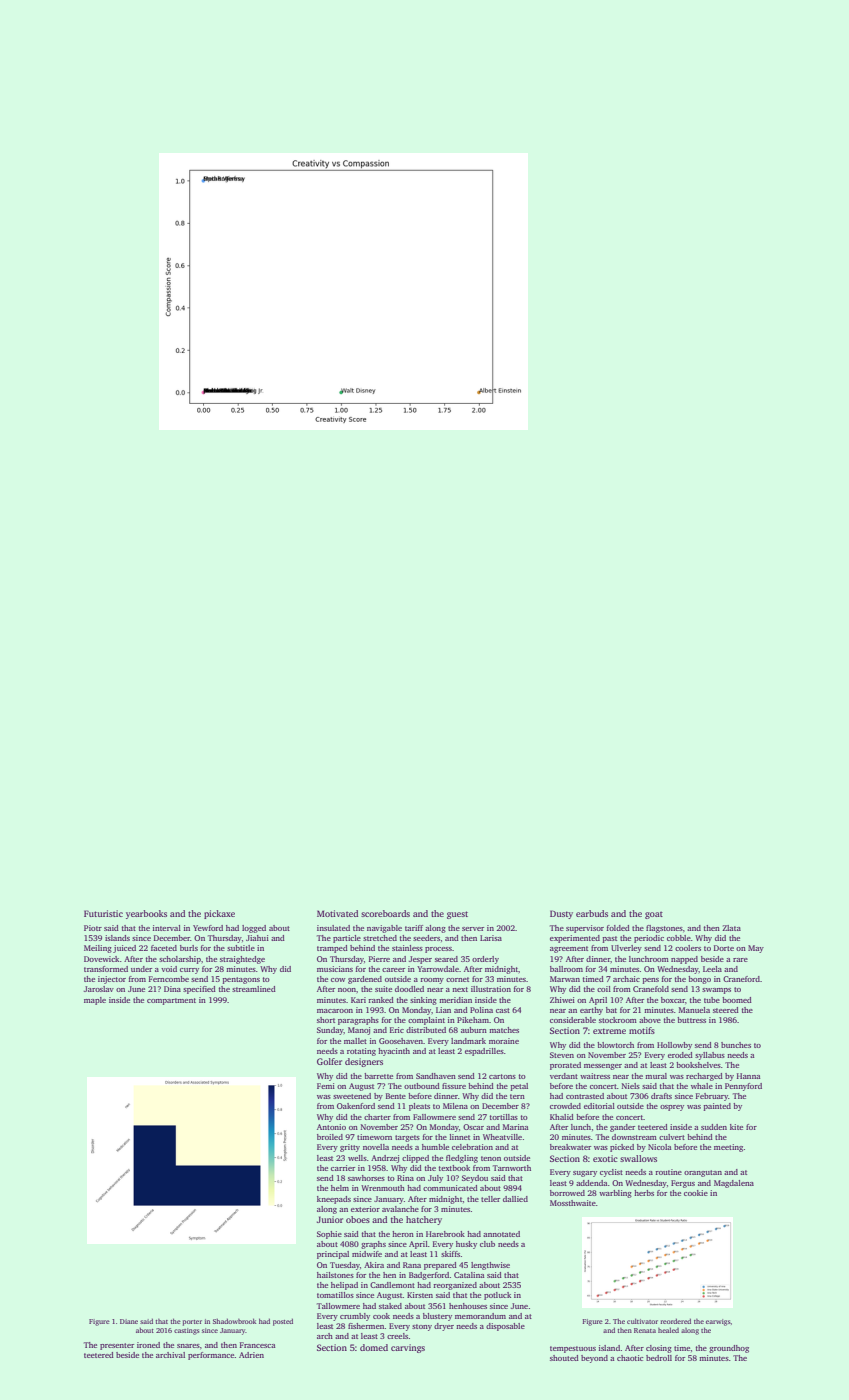  I want to click on reordered, so click(675, 1321).
